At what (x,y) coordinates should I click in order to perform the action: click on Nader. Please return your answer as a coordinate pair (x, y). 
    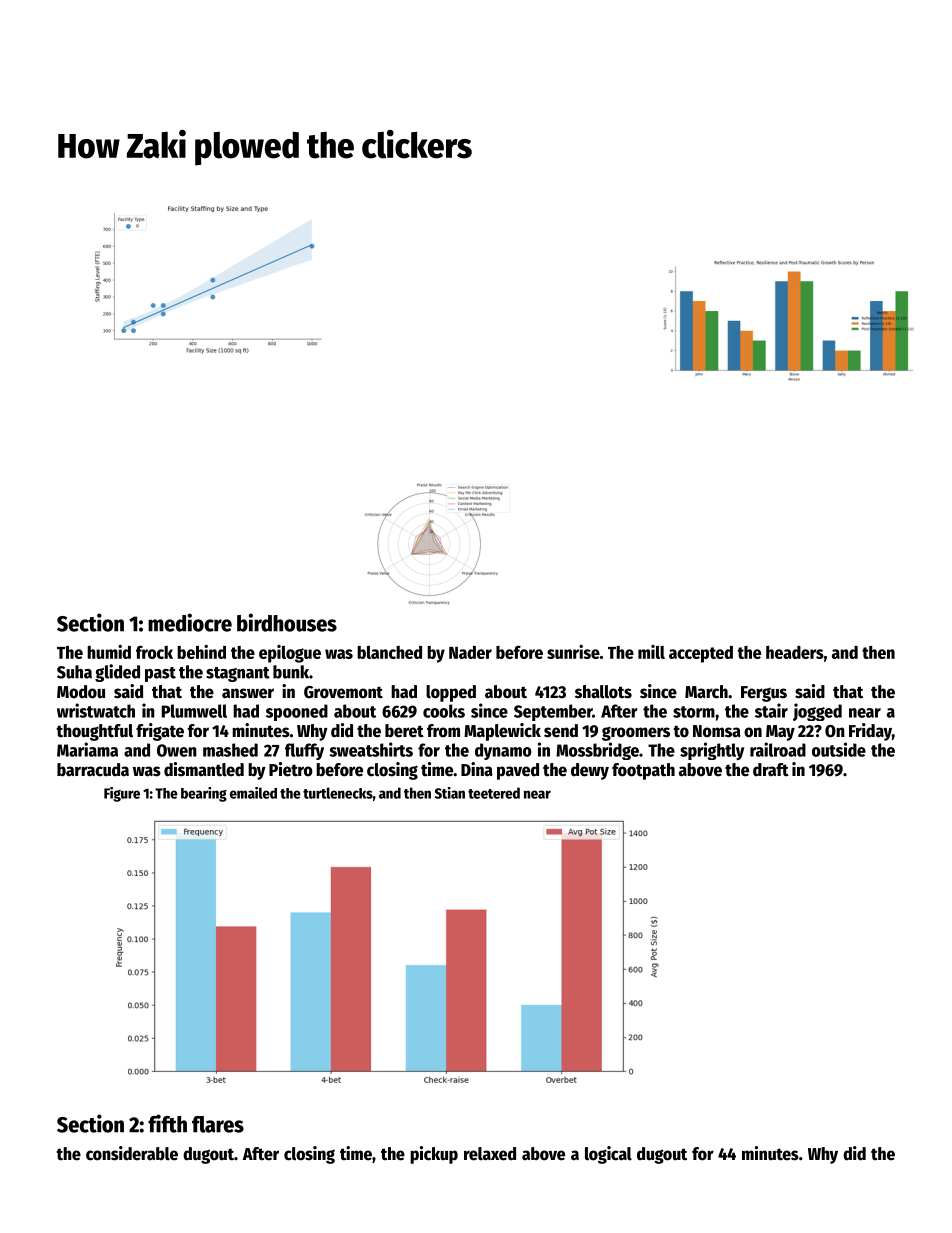
    Looking at the image, I should click on (470, 652).
